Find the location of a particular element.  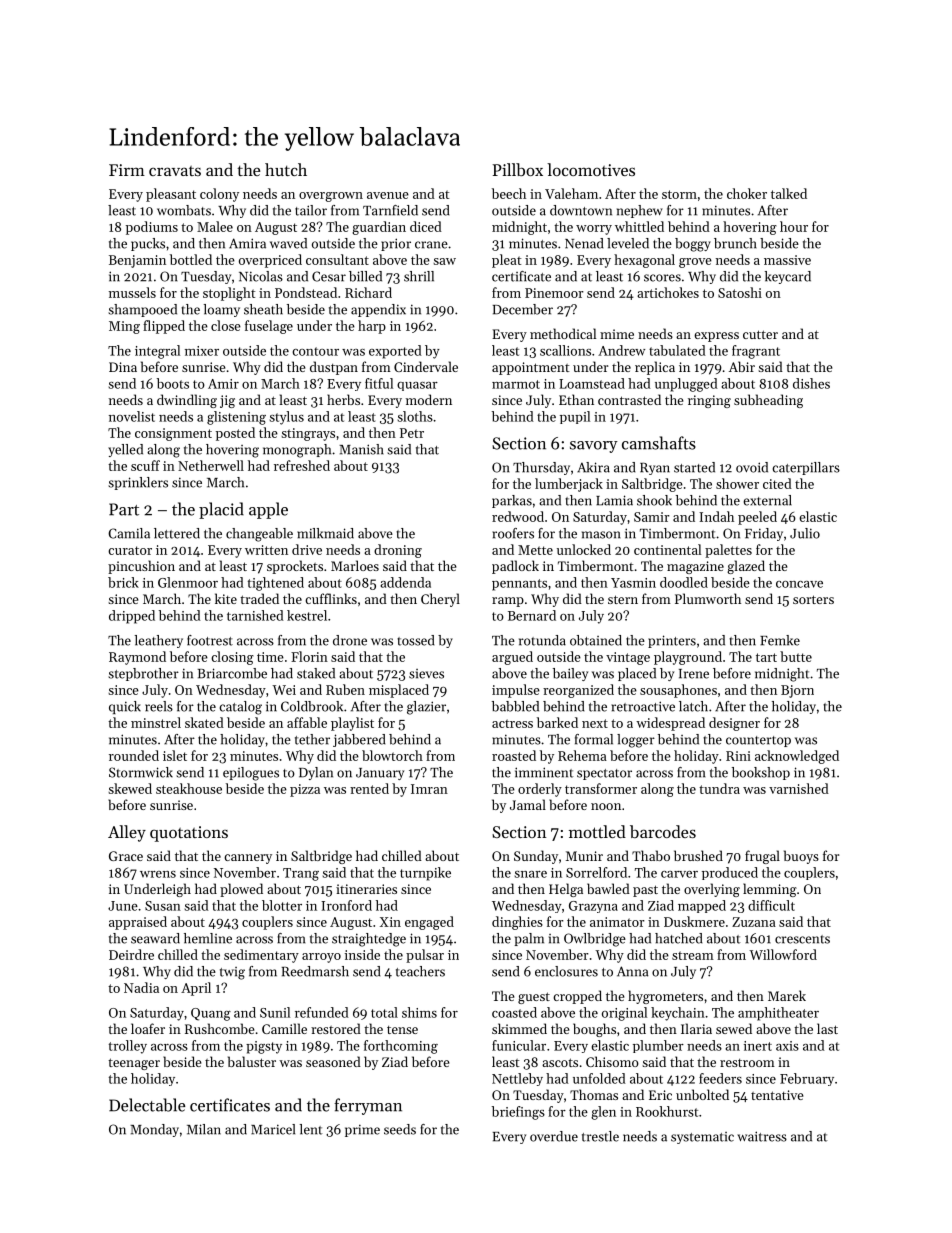

cravats is located at coordinates (175, 171).
